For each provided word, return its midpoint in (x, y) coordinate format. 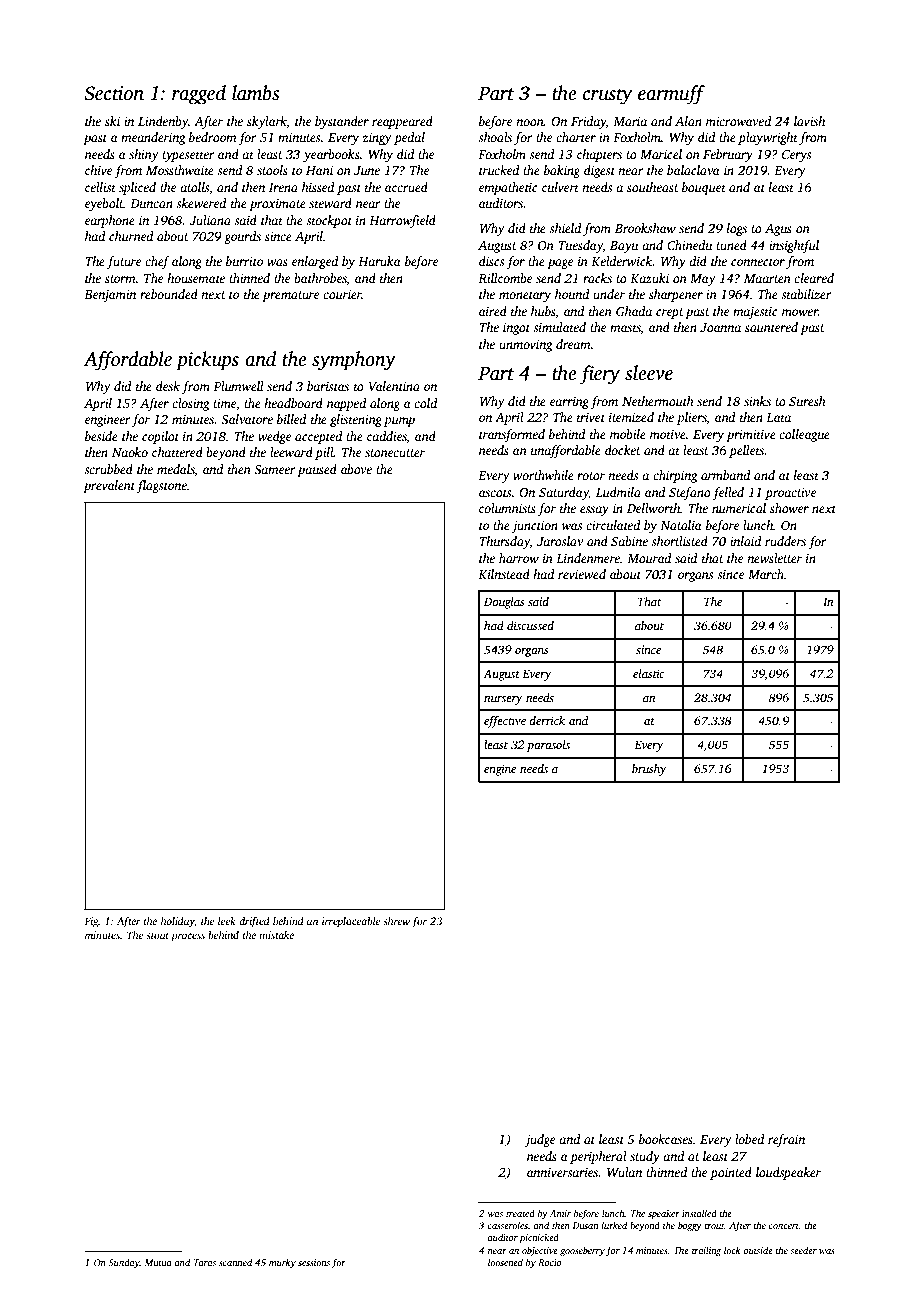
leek (227, 921)
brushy (649, 770)
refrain (786, 1140)
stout (157, 935)
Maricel (661, 154)
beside (101, 436)
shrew (396, 921)
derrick (547, 720)
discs (491, 261)
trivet (591, 417)
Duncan (151, 203)
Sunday (123, 1263)
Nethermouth (658, 401)
